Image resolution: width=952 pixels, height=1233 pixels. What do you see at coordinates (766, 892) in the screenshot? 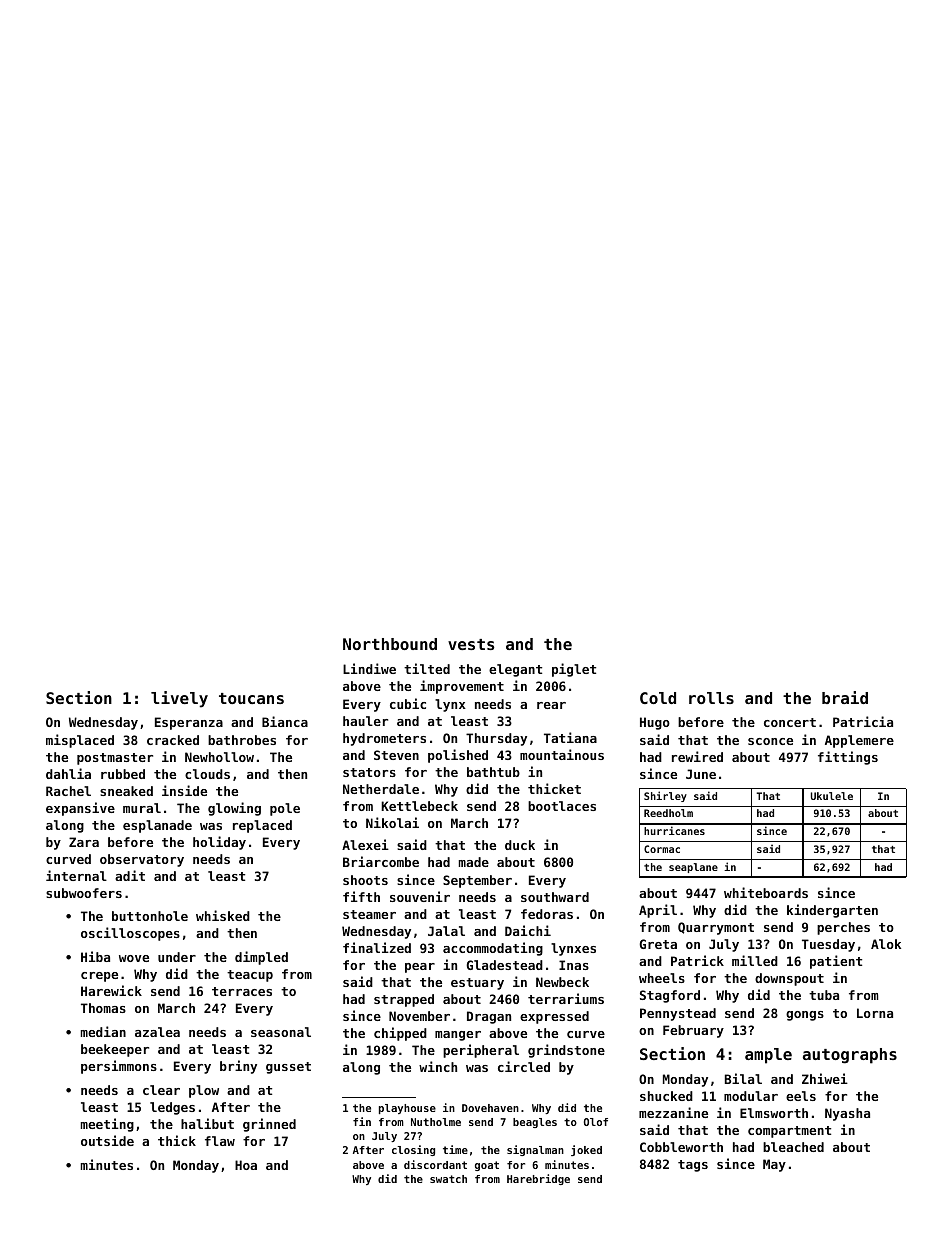
I see `whiteboards` at bounding box center [766, 892].
